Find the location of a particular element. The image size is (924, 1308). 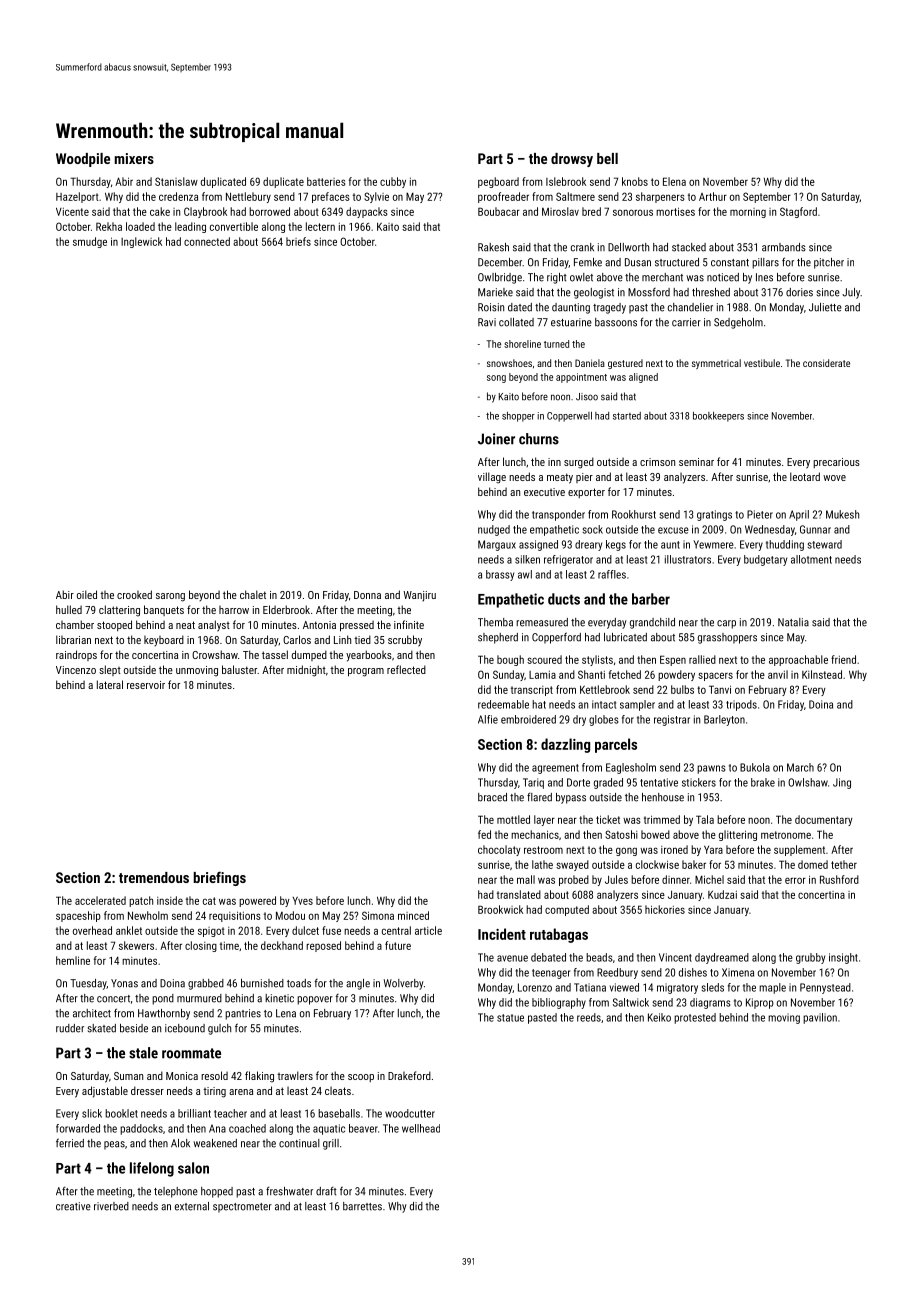

dishes is located at coordinates (693, 972).
